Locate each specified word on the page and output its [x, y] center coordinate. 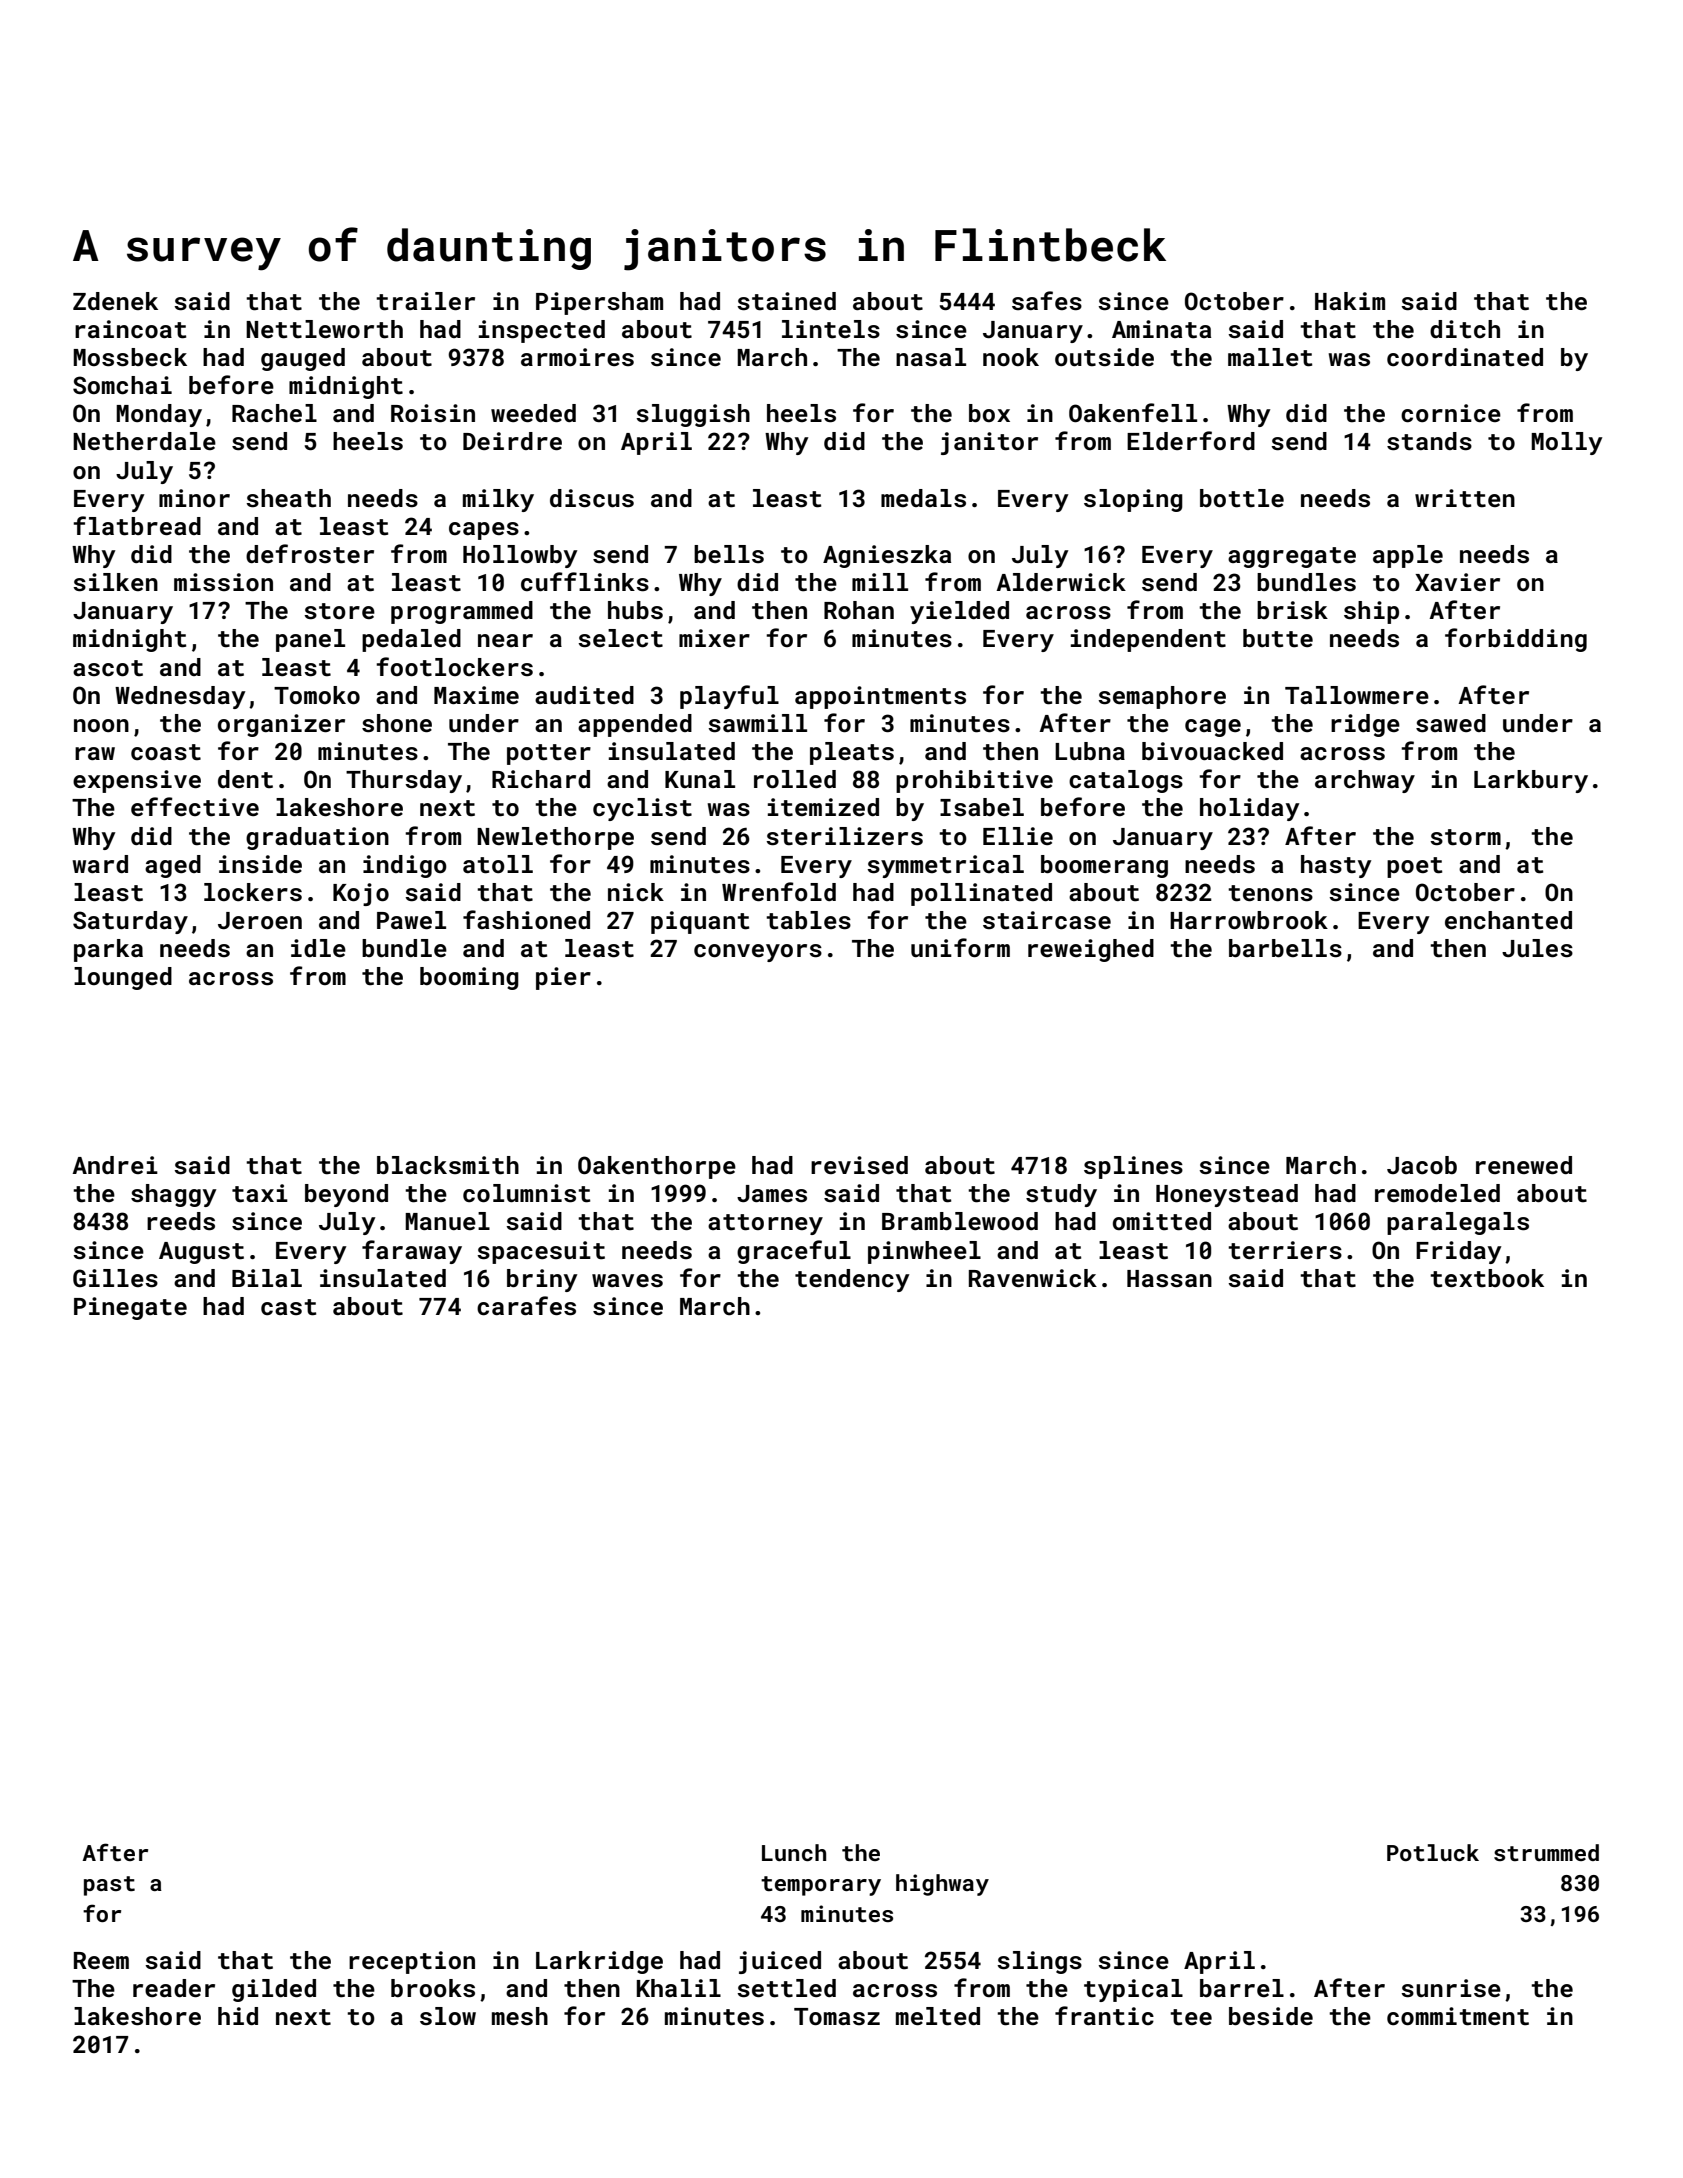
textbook [1487, 1278]
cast [288, 1307]
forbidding [1516, 640]
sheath [288, 498]
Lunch [794, 1852]
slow [448, 2016]
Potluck [1433, 1852]
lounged [123, 978]
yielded [959, 612]
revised [859, 1165]
